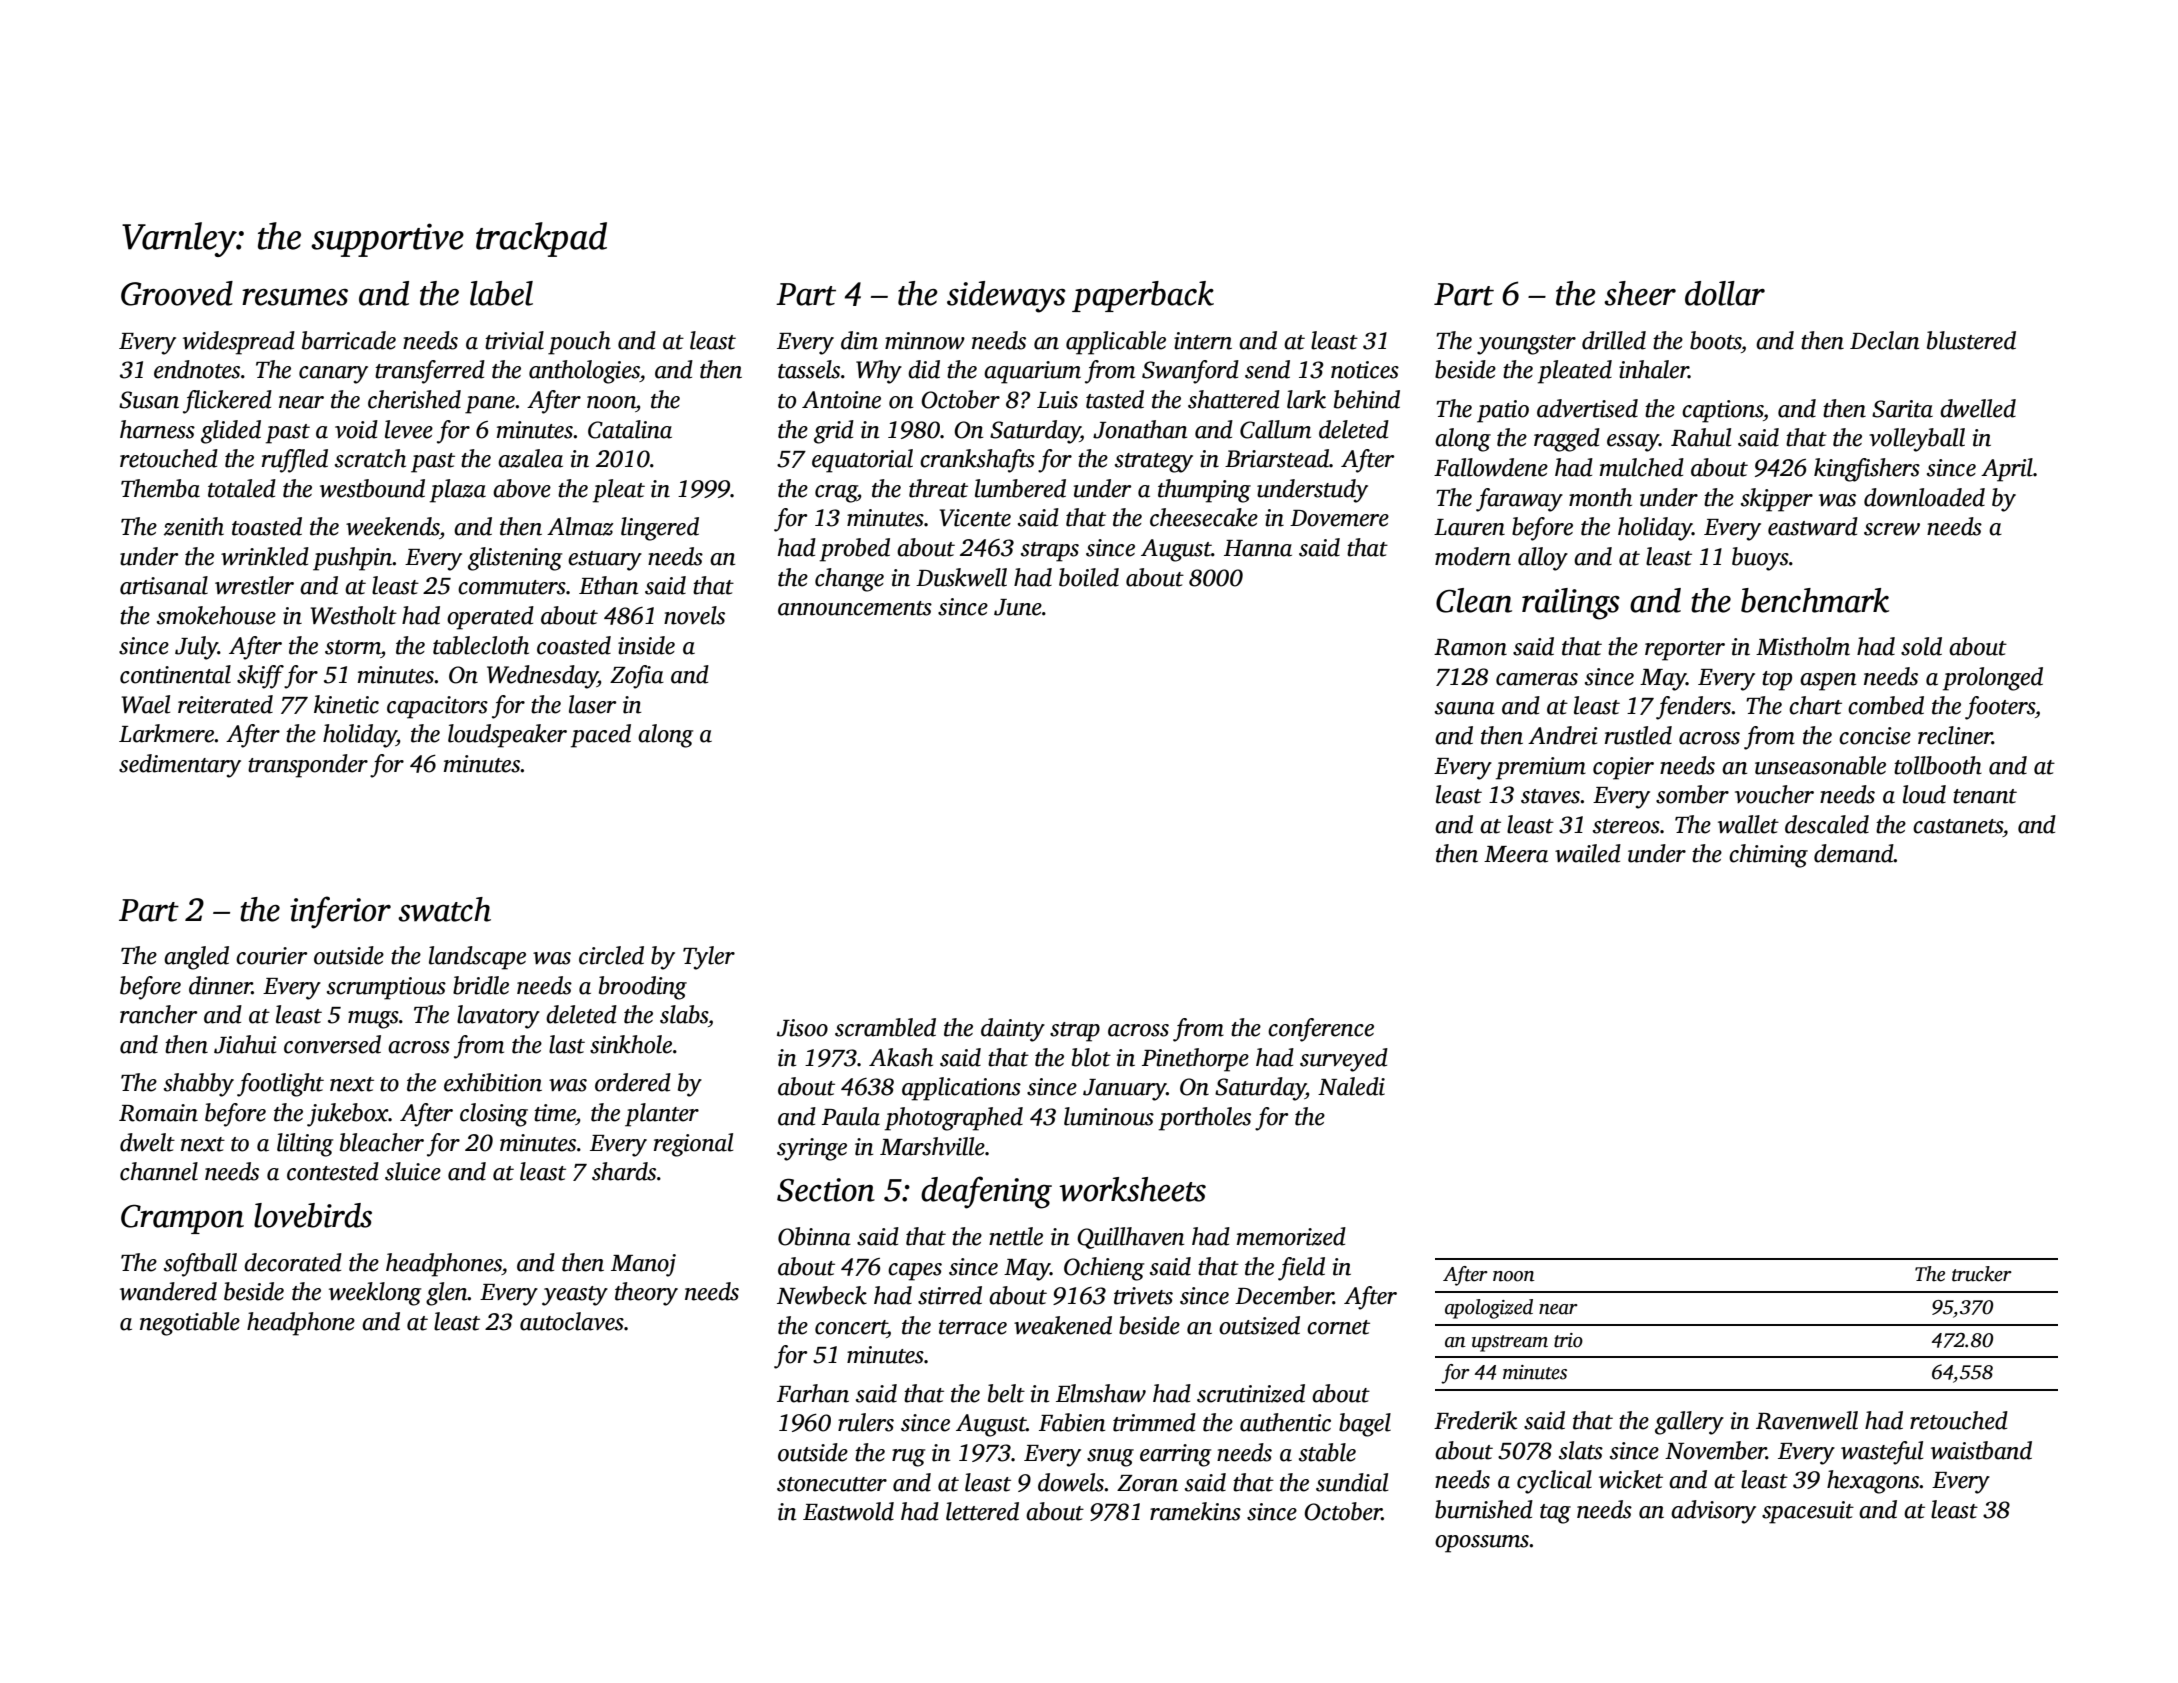 The width and height of the screenshot is (2178, 1683). What do you see at coordinates (1725, 293) in the screenshot?
I see `dollar` at bounding box center [1725, 293].
